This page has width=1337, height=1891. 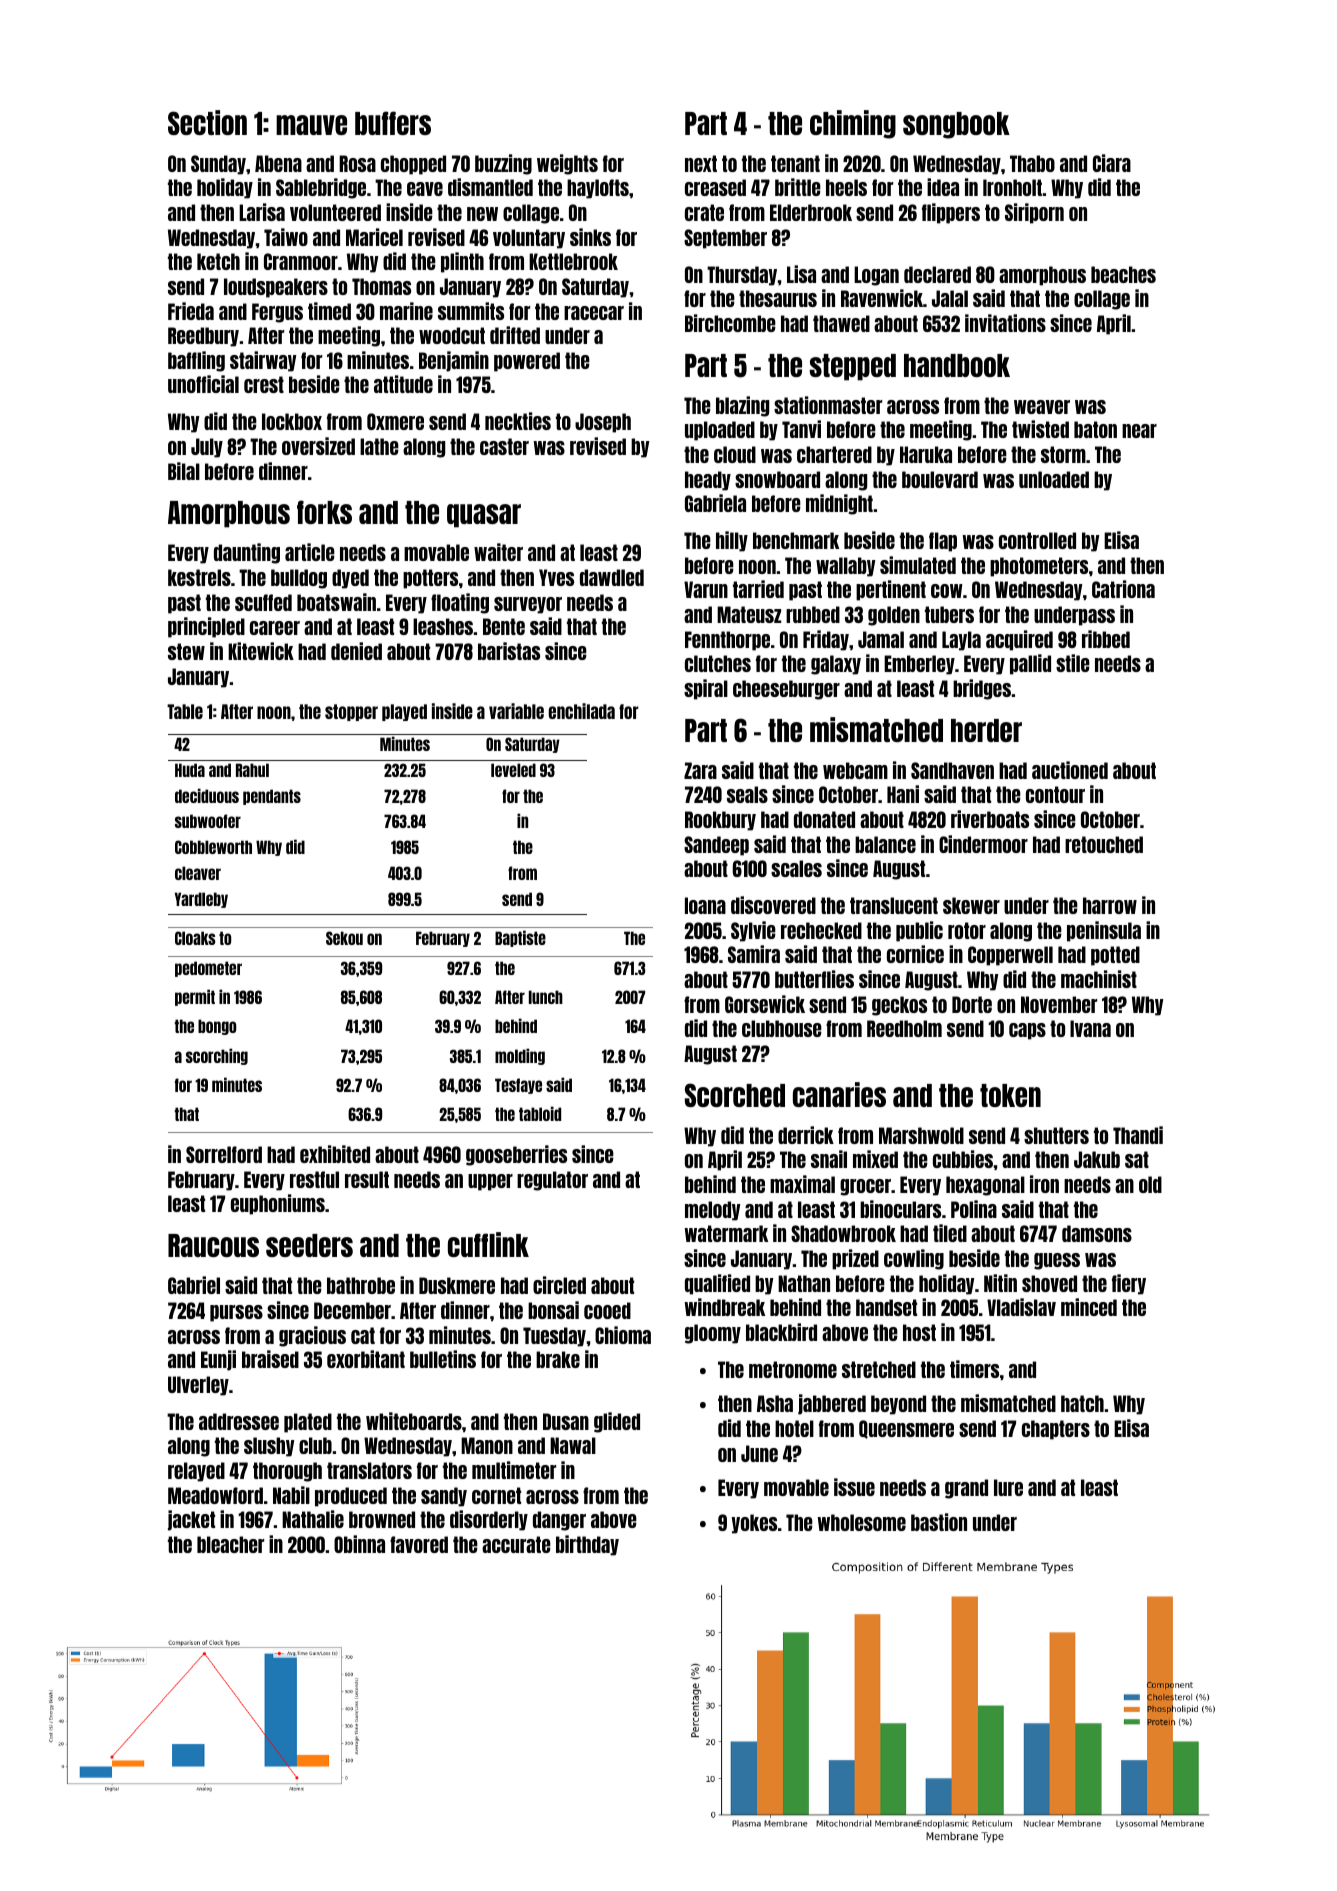 I want to click on lockbox, so click(x=292, y=421).
